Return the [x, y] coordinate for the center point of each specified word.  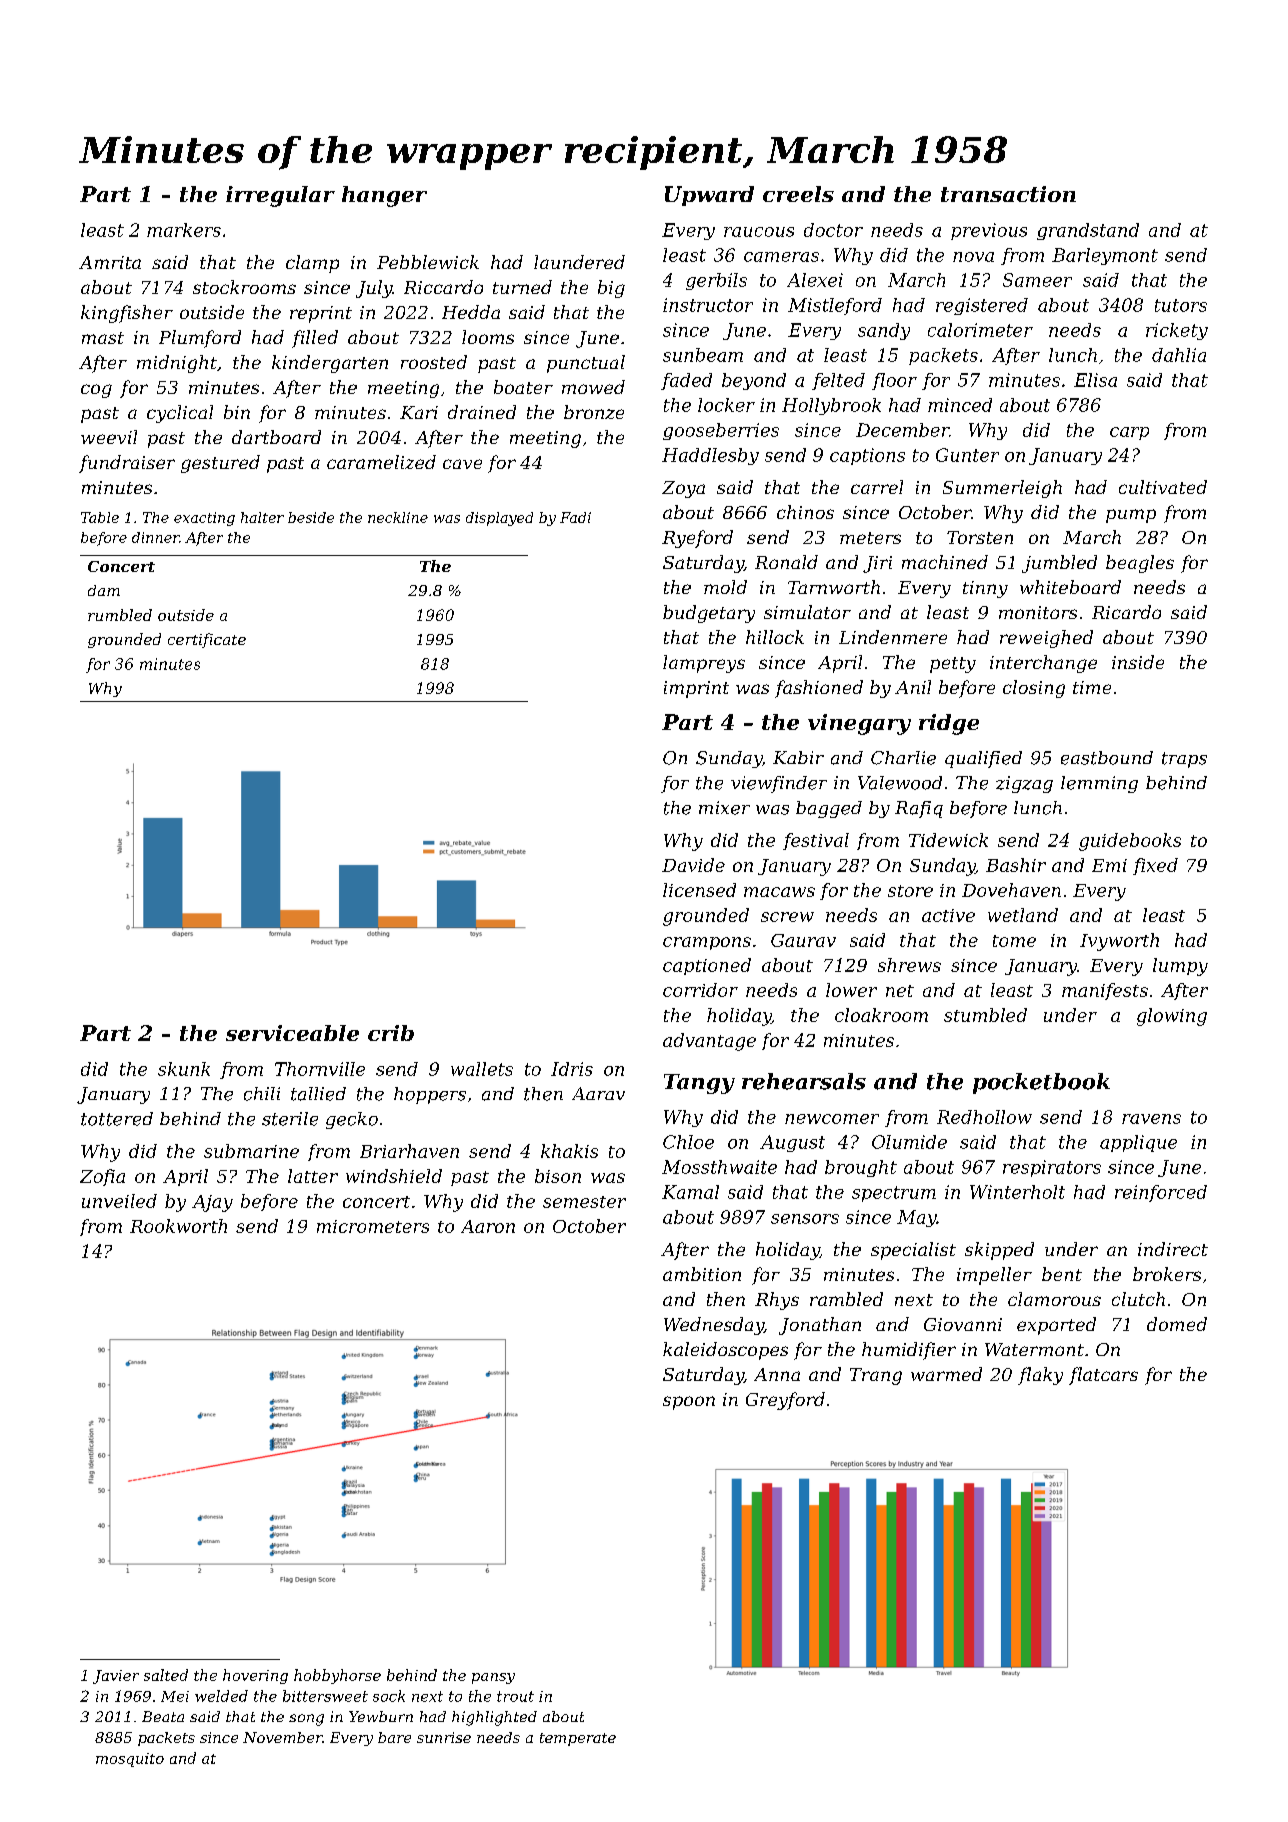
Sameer [1037, 280]
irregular [280, 196]
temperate [578, 1739]
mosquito [130, 1760]
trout [515, 1696]
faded [686, 381]
